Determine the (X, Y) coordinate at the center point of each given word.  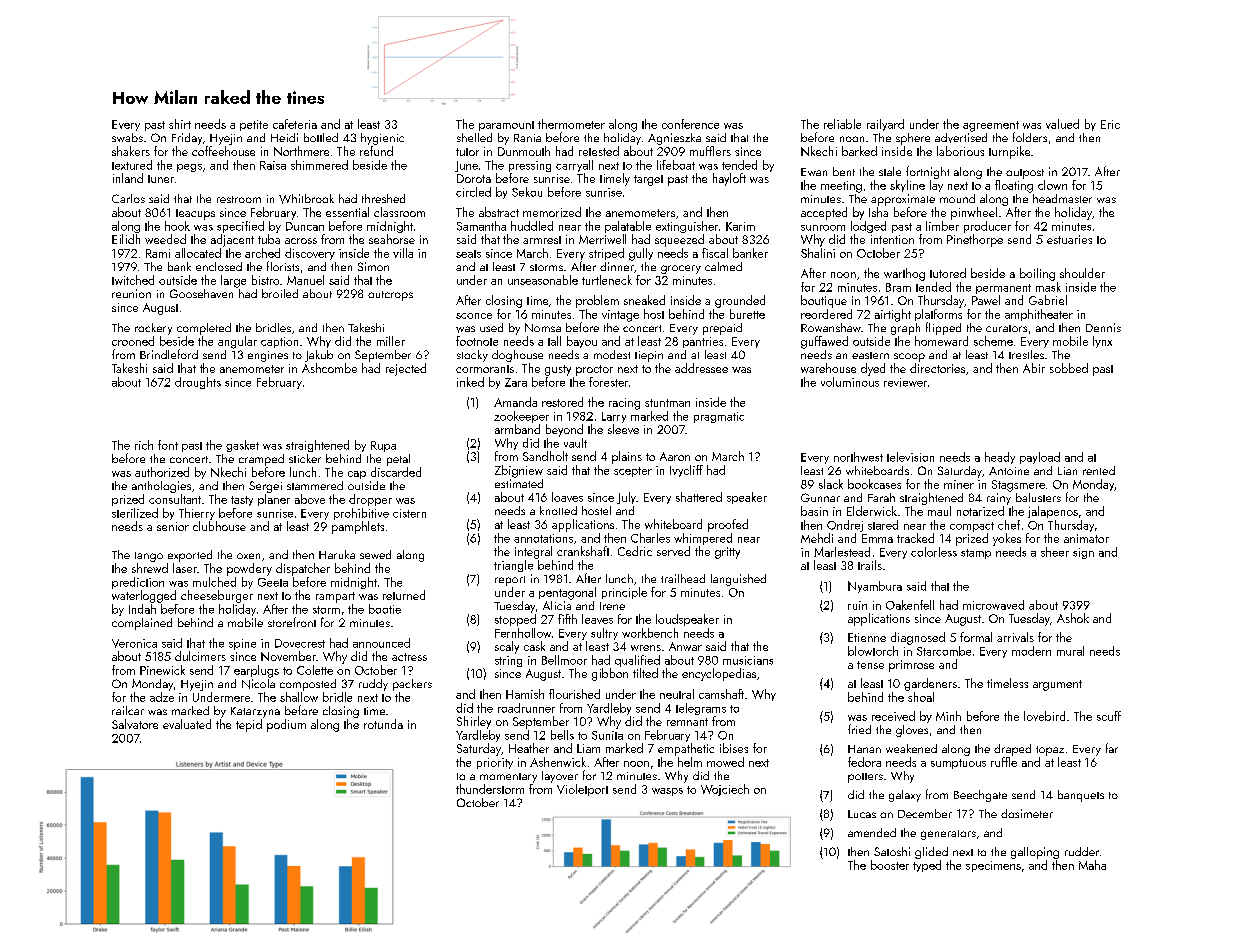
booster (890, 865)
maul (939, 511)
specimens (993, 866)
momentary (508, 778)
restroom (239, 199)
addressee (701, 368)
